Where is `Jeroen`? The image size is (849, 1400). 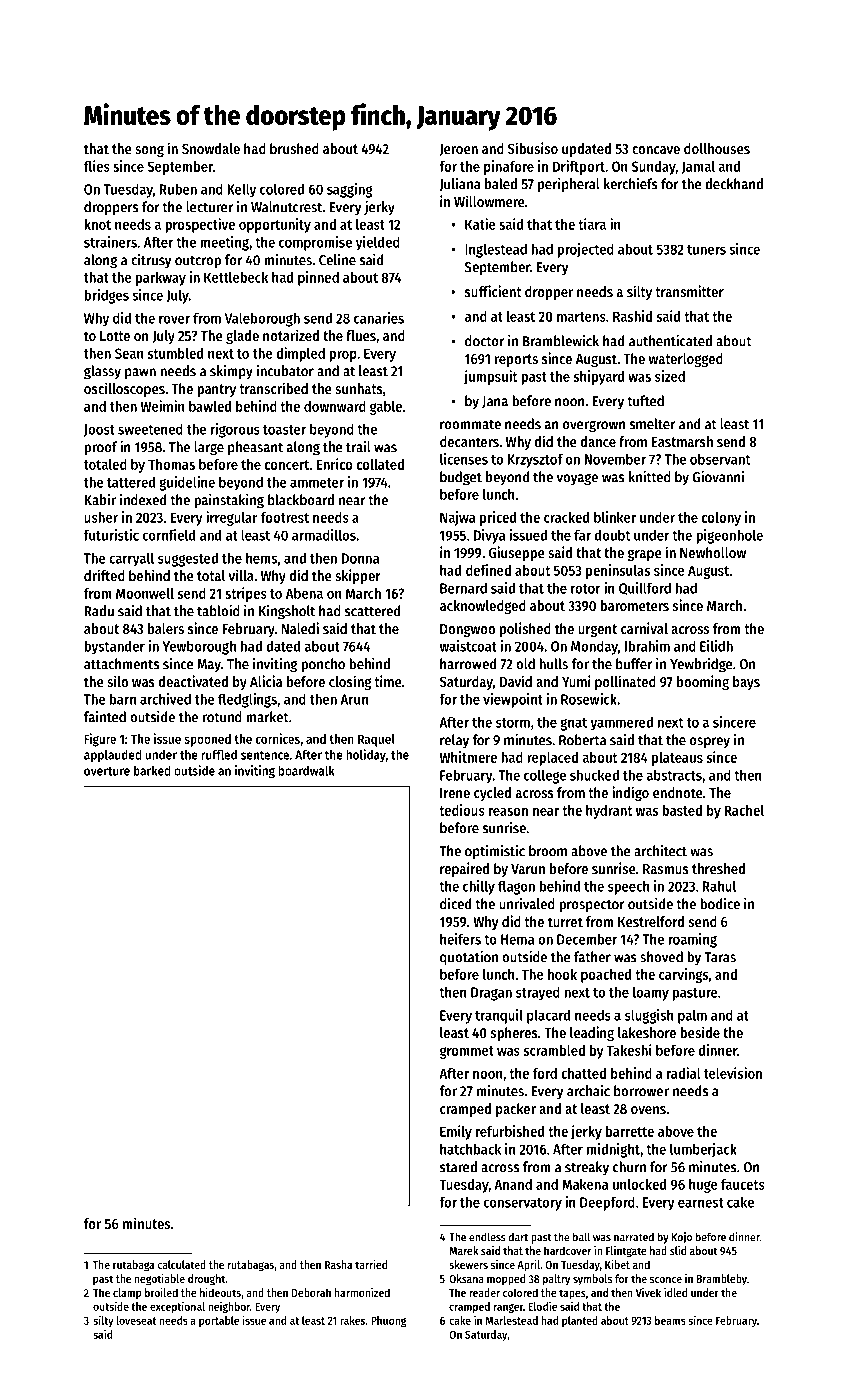
Jeroen is located at coordinates (458, 150).
